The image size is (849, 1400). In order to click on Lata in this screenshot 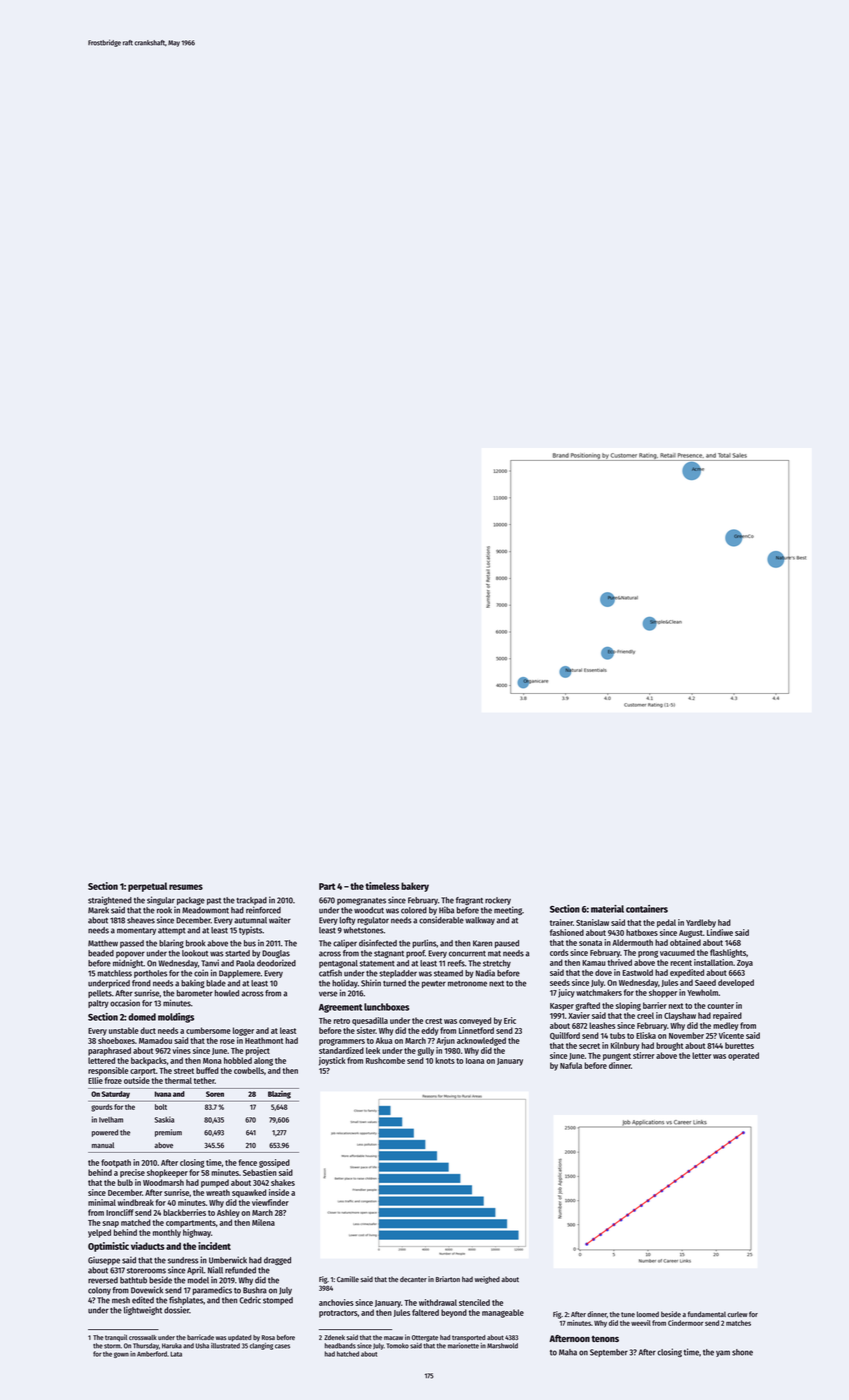, I will do `click(176, 1354)`.
